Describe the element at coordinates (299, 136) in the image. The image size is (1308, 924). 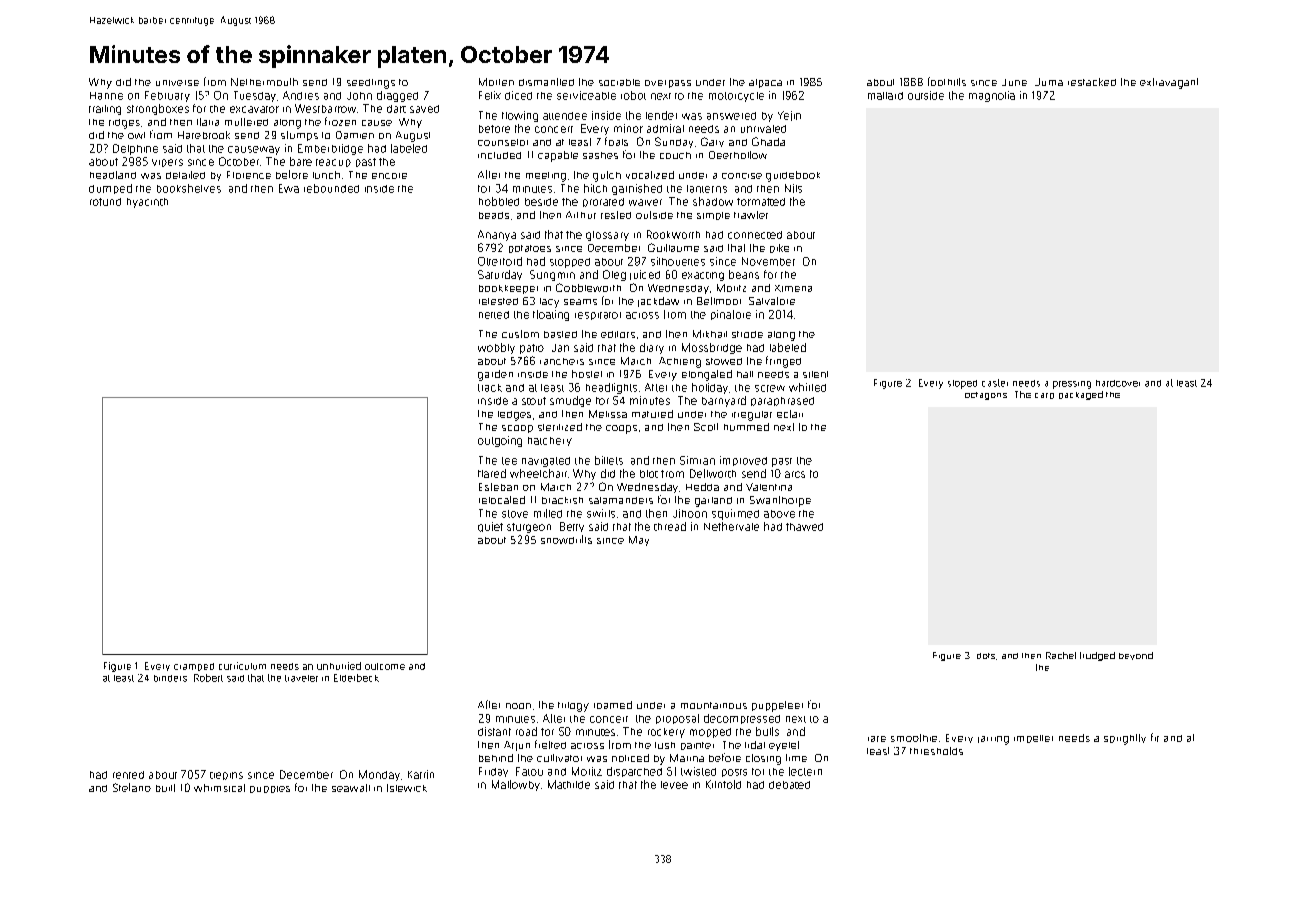
I see `stumps` at that location.
